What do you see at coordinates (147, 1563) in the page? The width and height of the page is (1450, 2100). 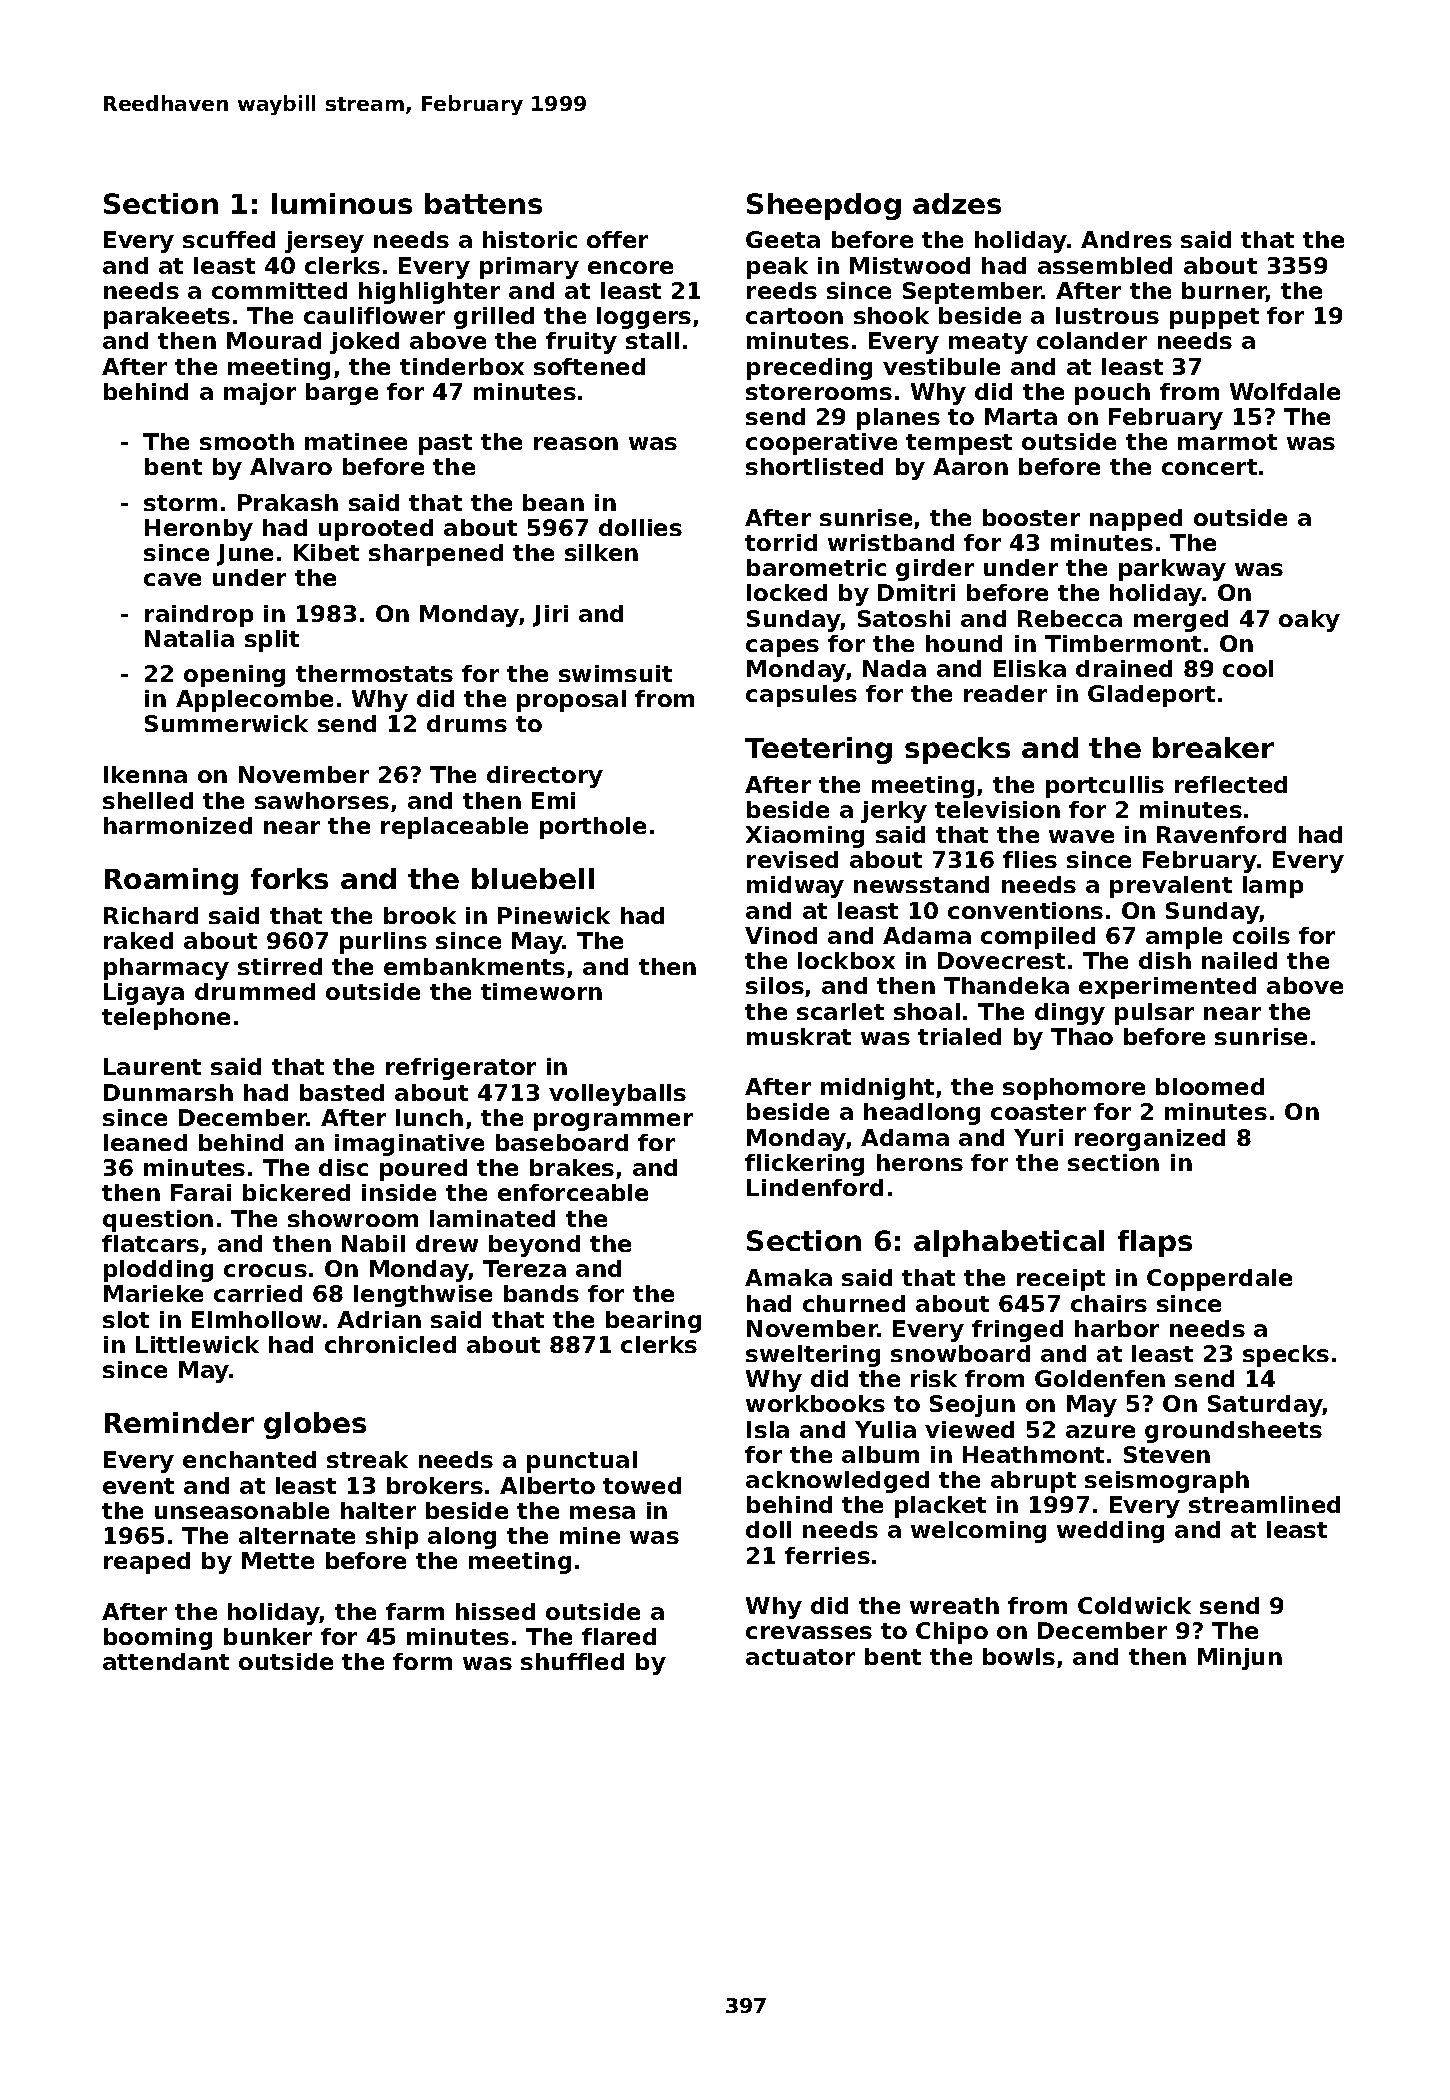 I see `reaped` at bounding box center [147, 1563].
